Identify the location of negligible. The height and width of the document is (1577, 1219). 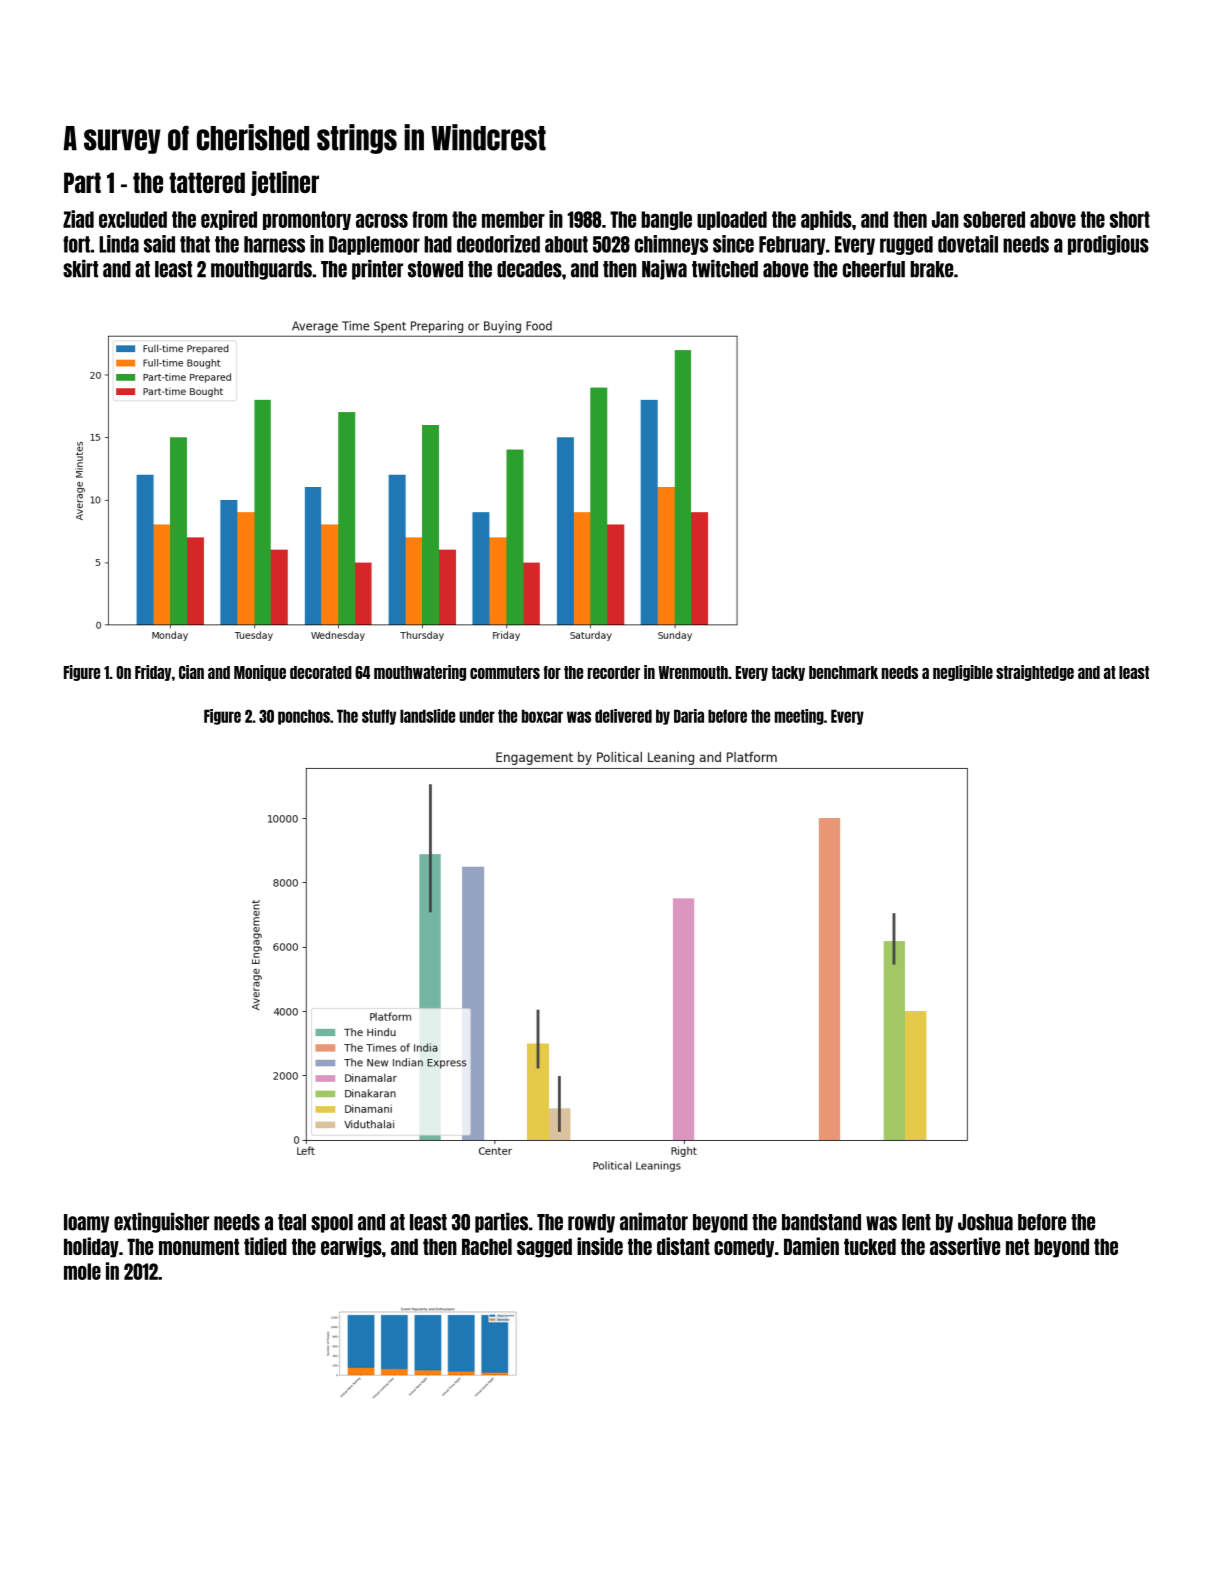
(963, 673).
